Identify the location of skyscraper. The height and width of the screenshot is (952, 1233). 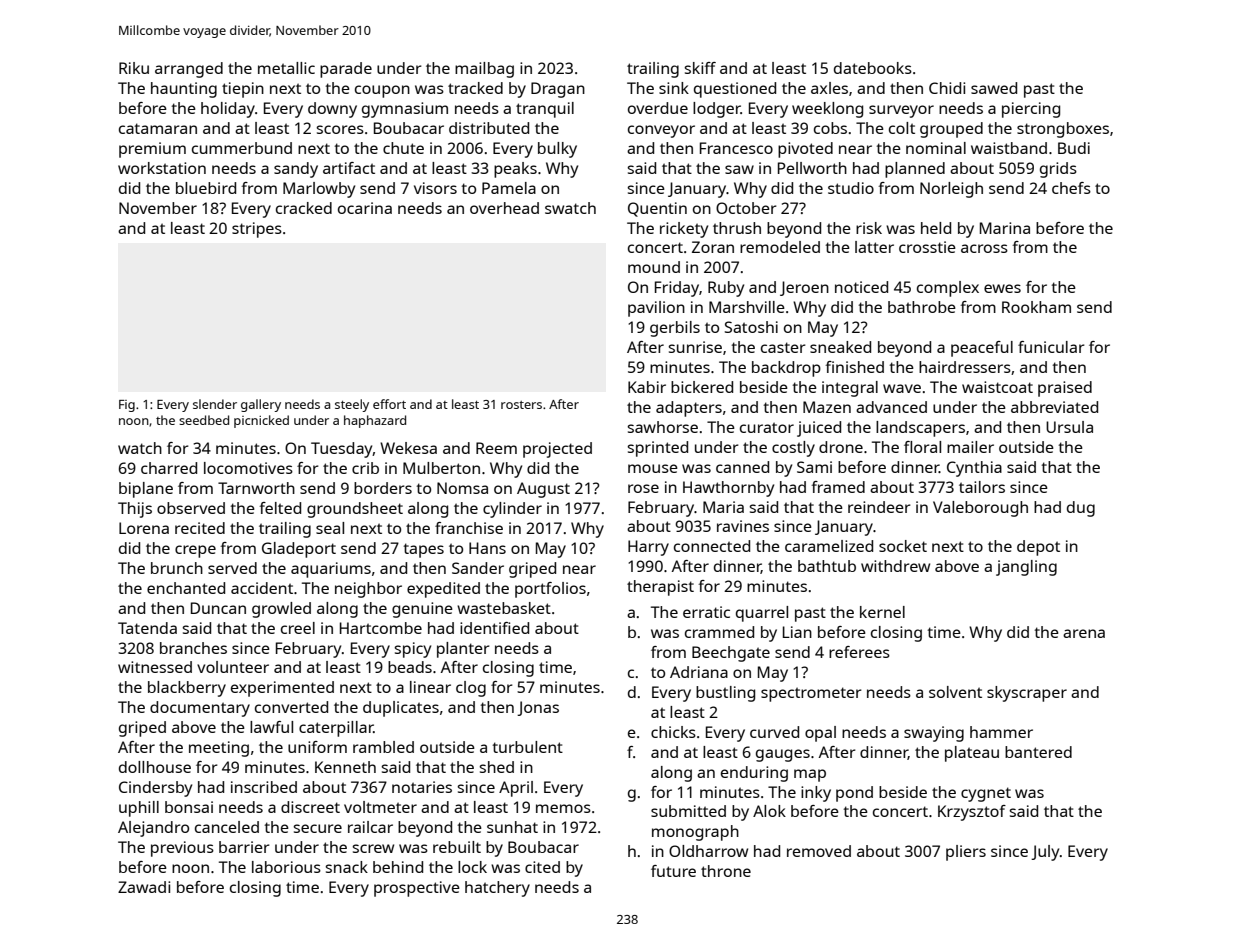
(1027, 694).
